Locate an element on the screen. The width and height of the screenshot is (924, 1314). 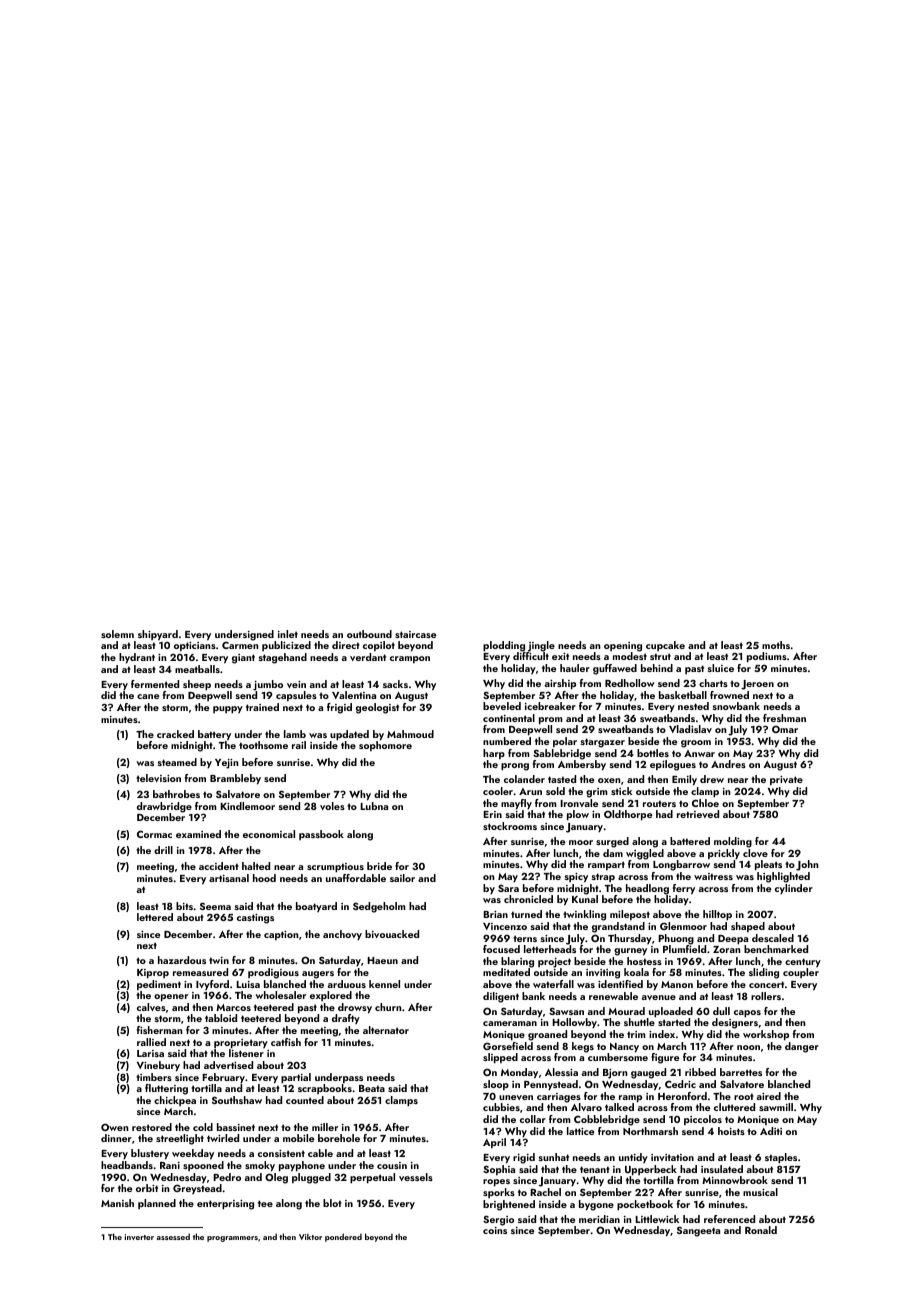
calves is located at coordinates (151, 1007).
